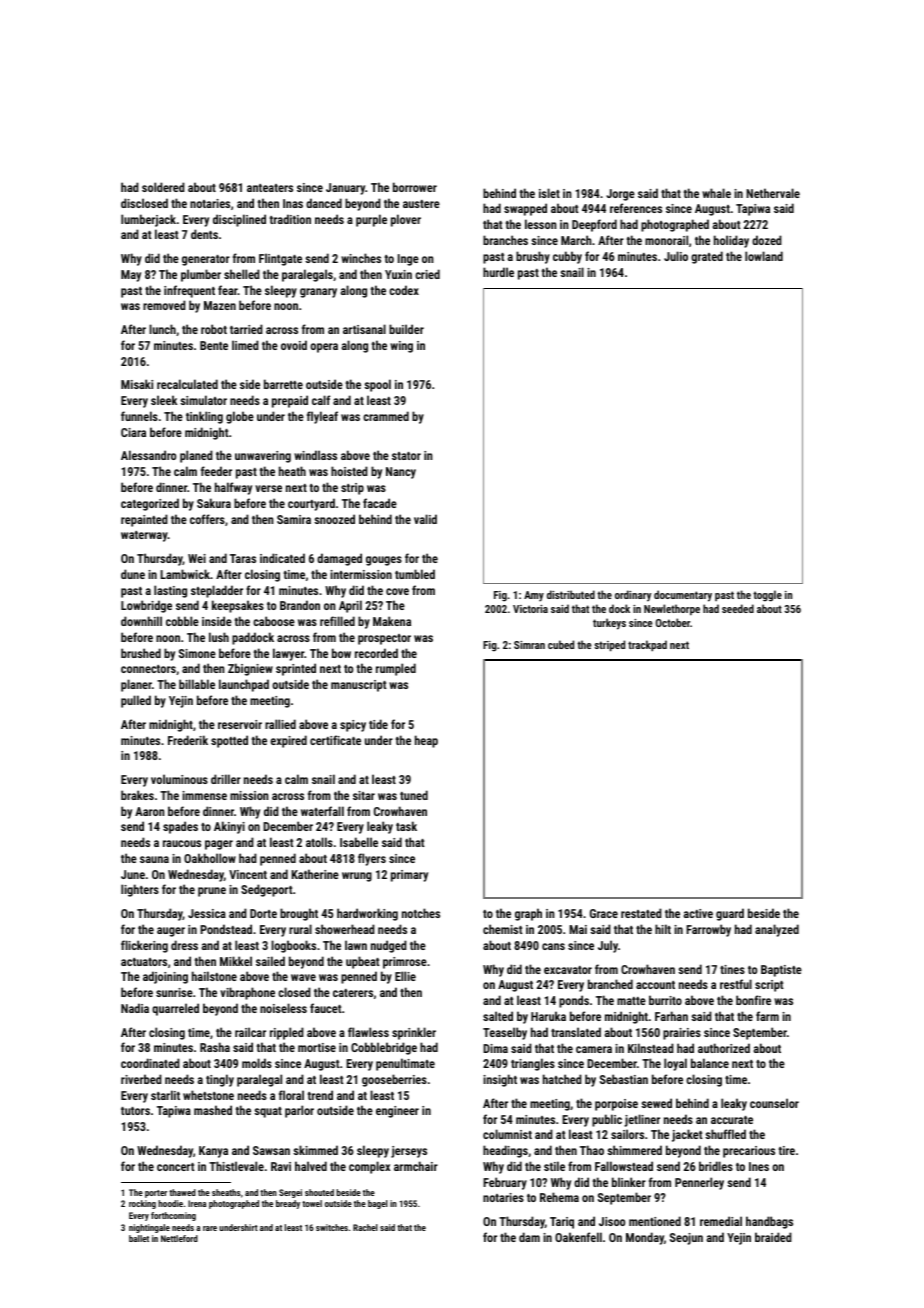  I want to click on planed, so click(196, 456).
